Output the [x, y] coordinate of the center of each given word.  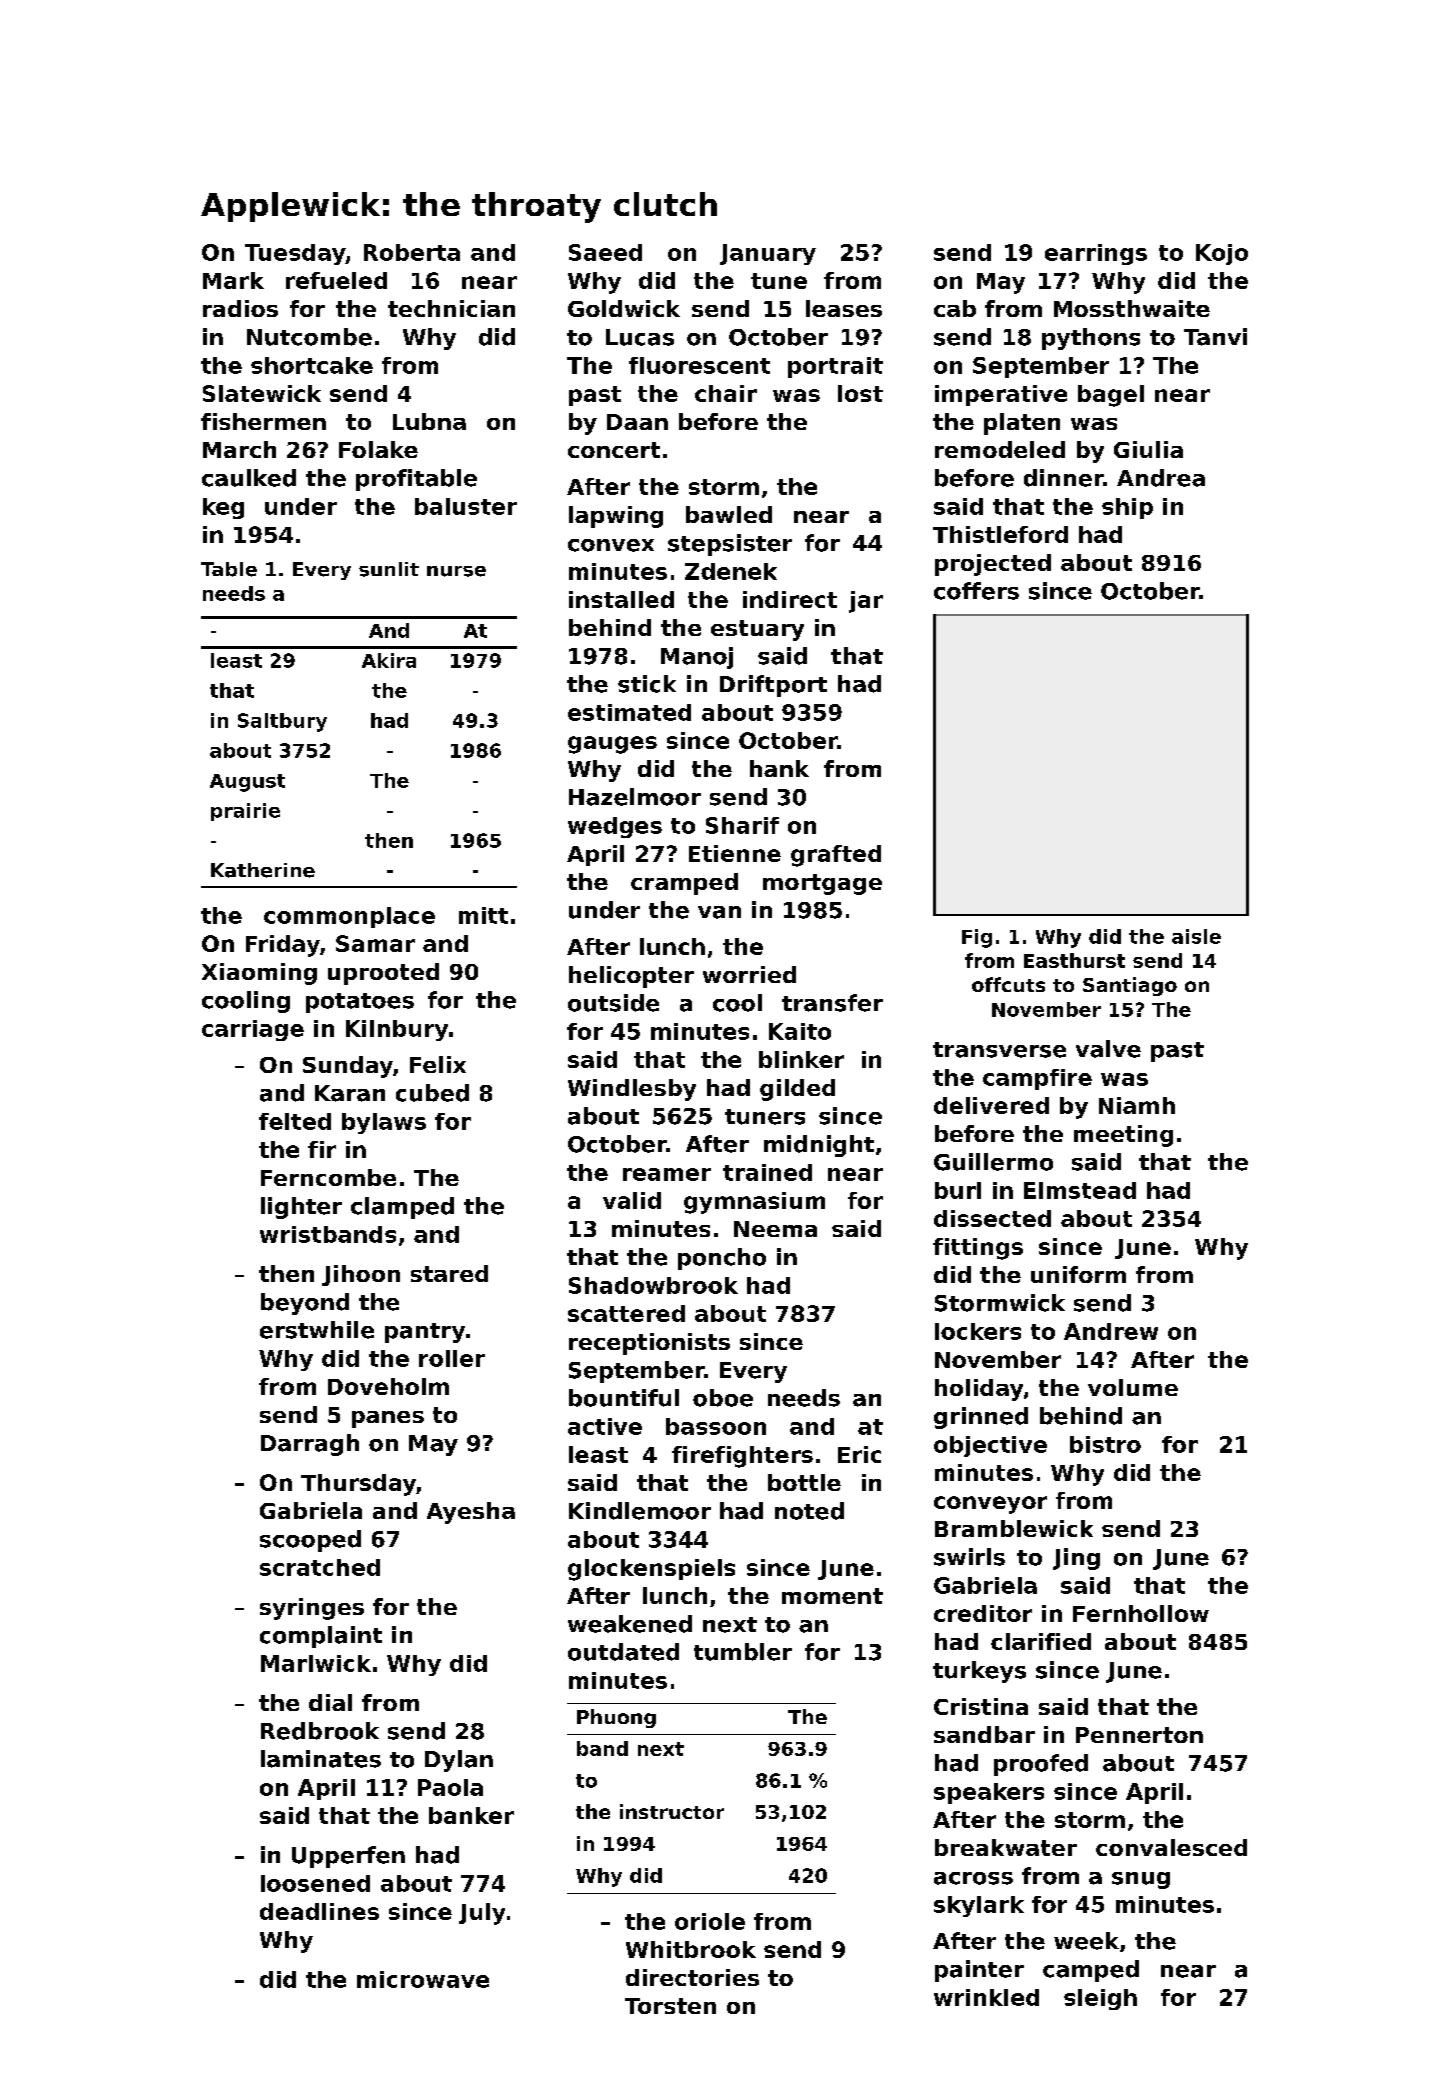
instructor [672, 1811]
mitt [483, 915]
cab [955, 308]
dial [330, 1702]
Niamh [1137, 1105]
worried [749, 974]
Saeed [605, 252]
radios [240, 308]
